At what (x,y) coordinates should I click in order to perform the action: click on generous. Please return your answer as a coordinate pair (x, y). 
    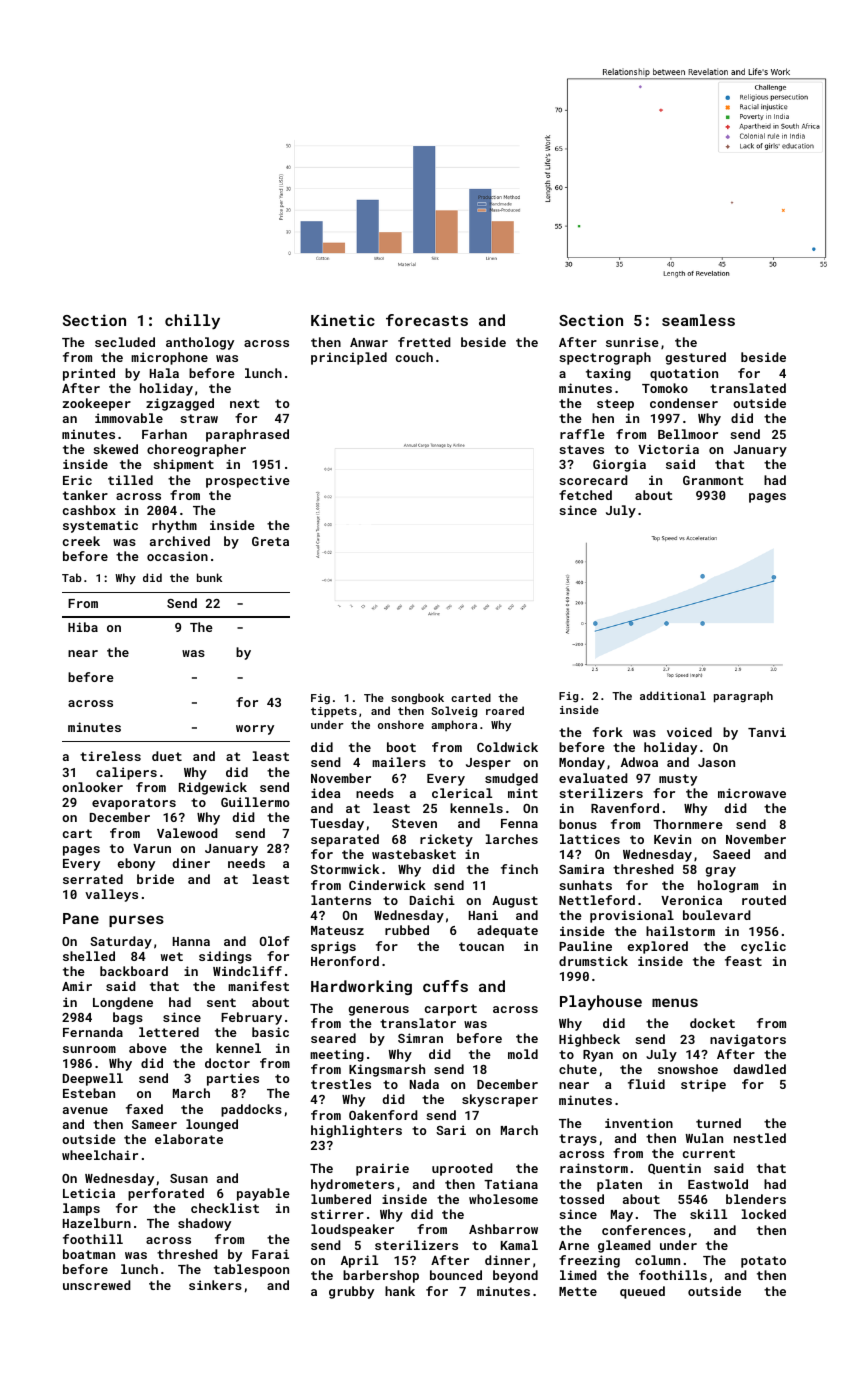
    Looking at the image, I should click on (378, 1011).
